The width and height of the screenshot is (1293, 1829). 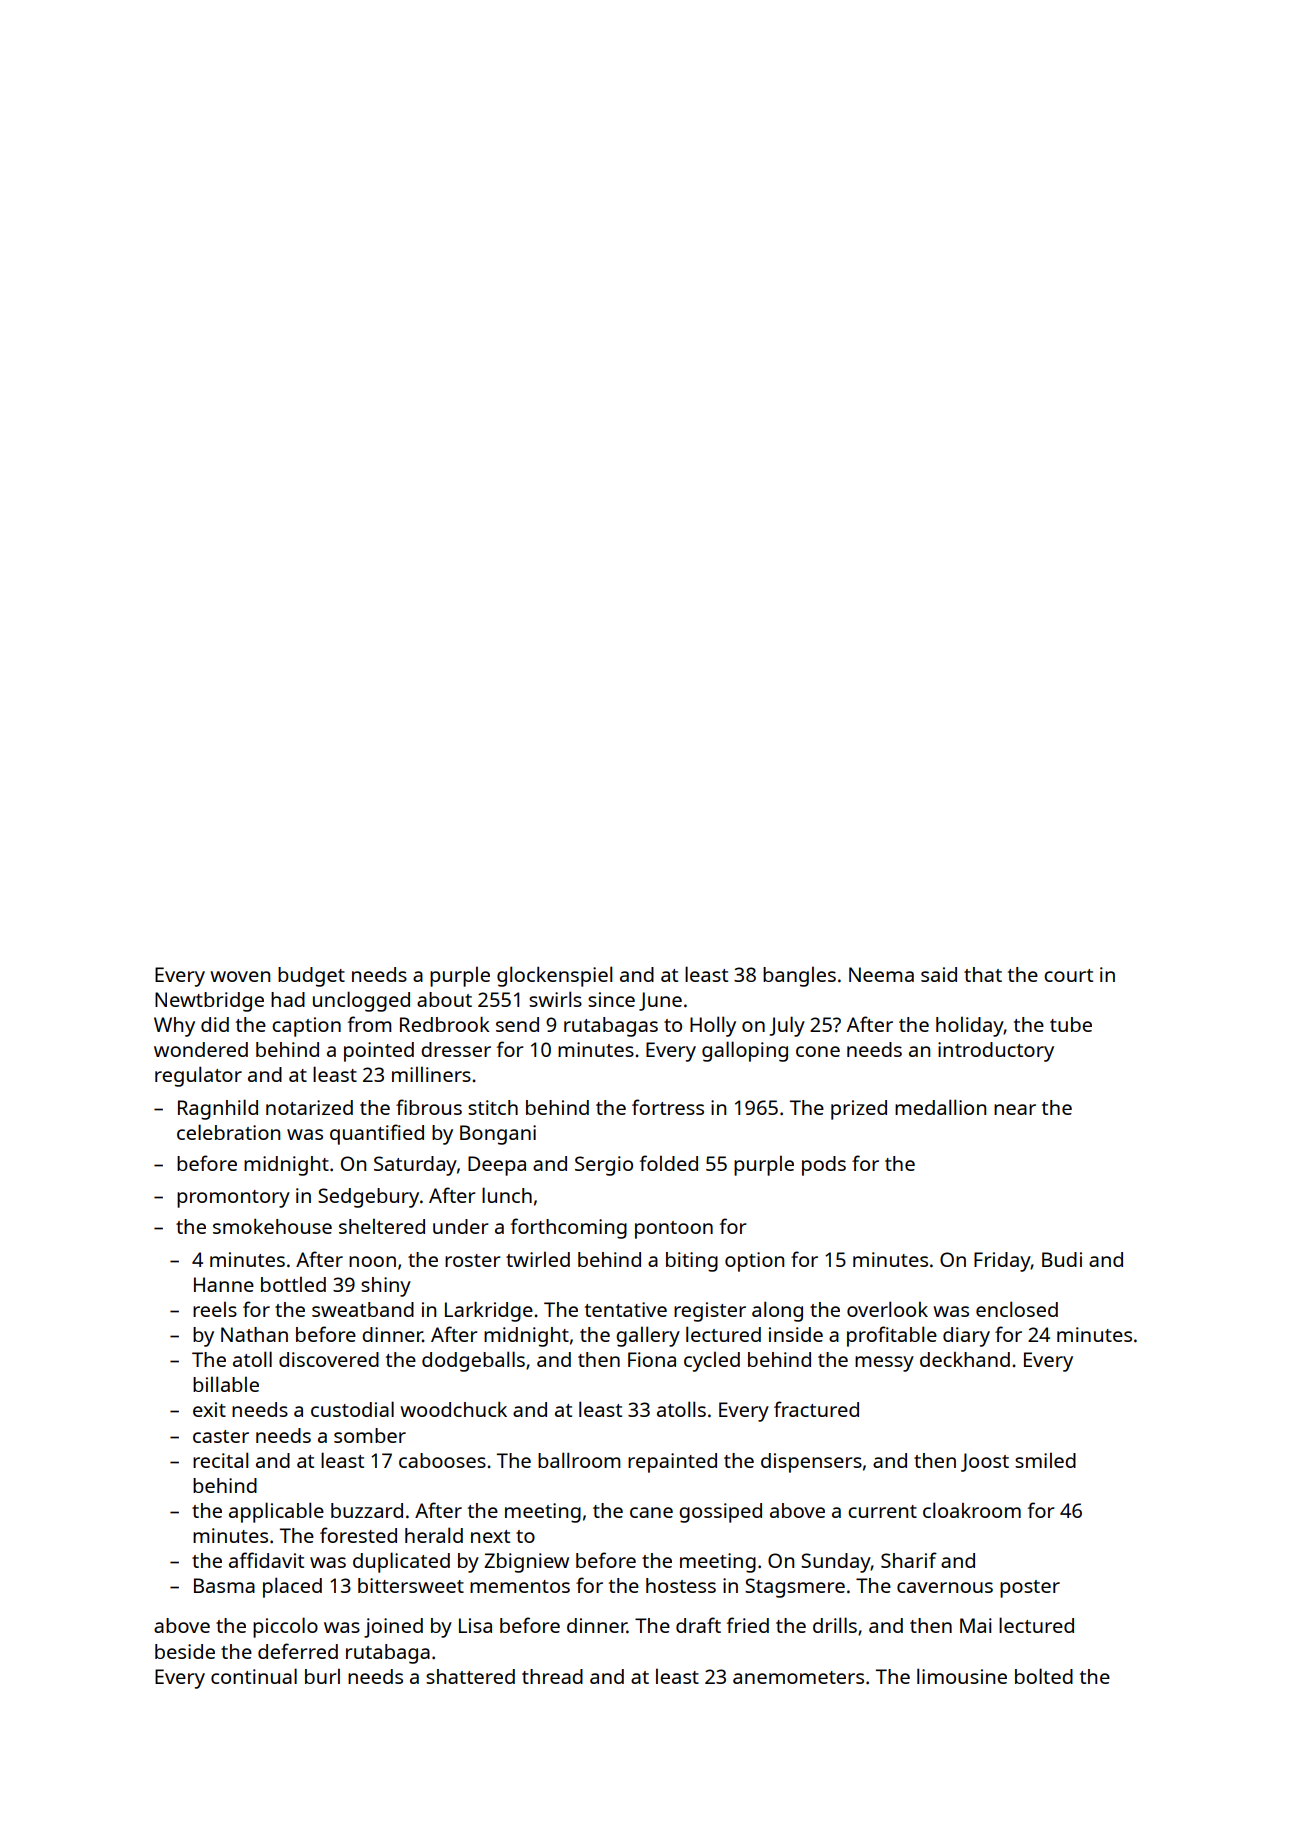 I want to click on near, so click(x=1015, y=1109).
